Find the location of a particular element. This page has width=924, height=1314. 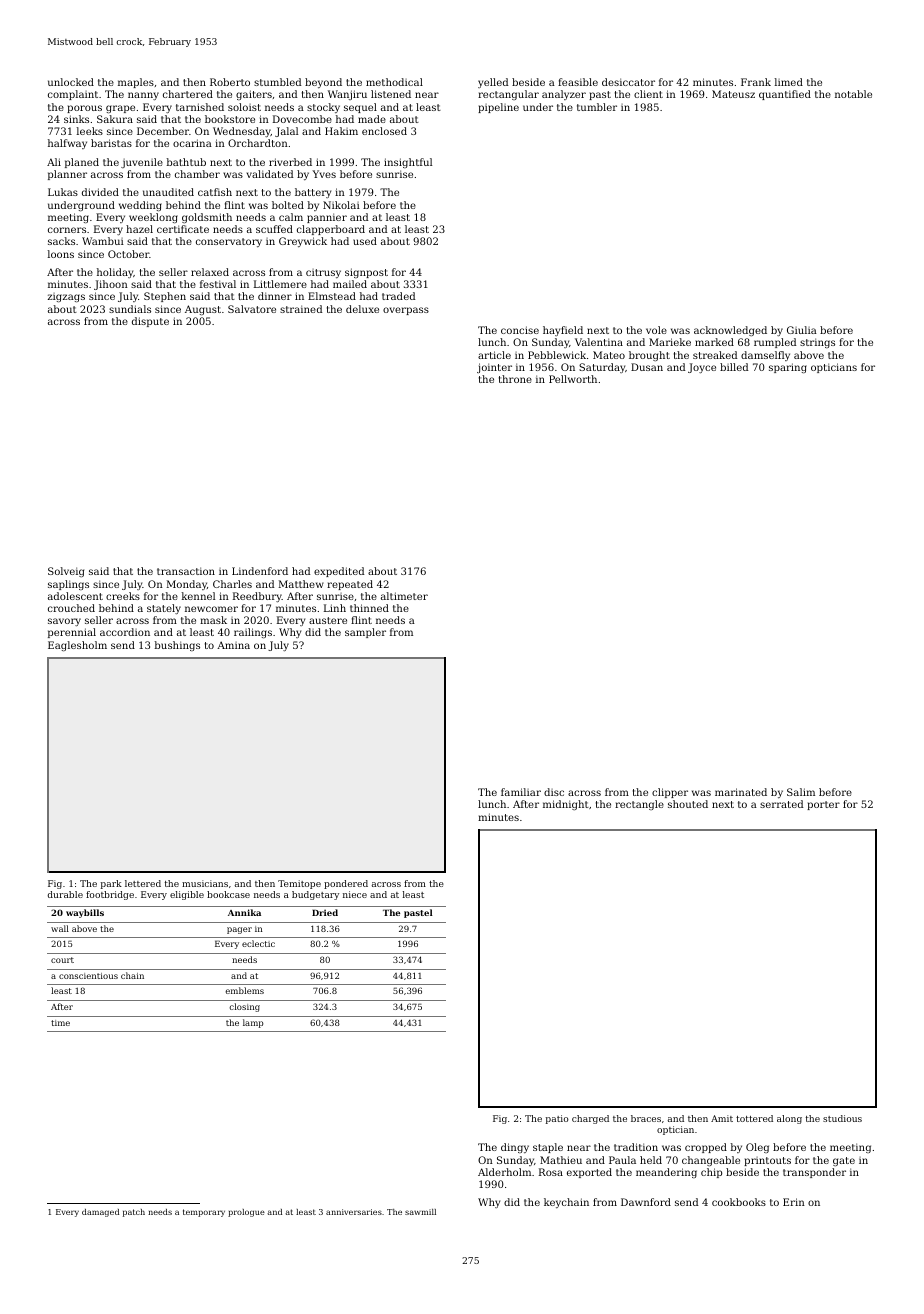

damaged is located at coordinates (100, 1213).
